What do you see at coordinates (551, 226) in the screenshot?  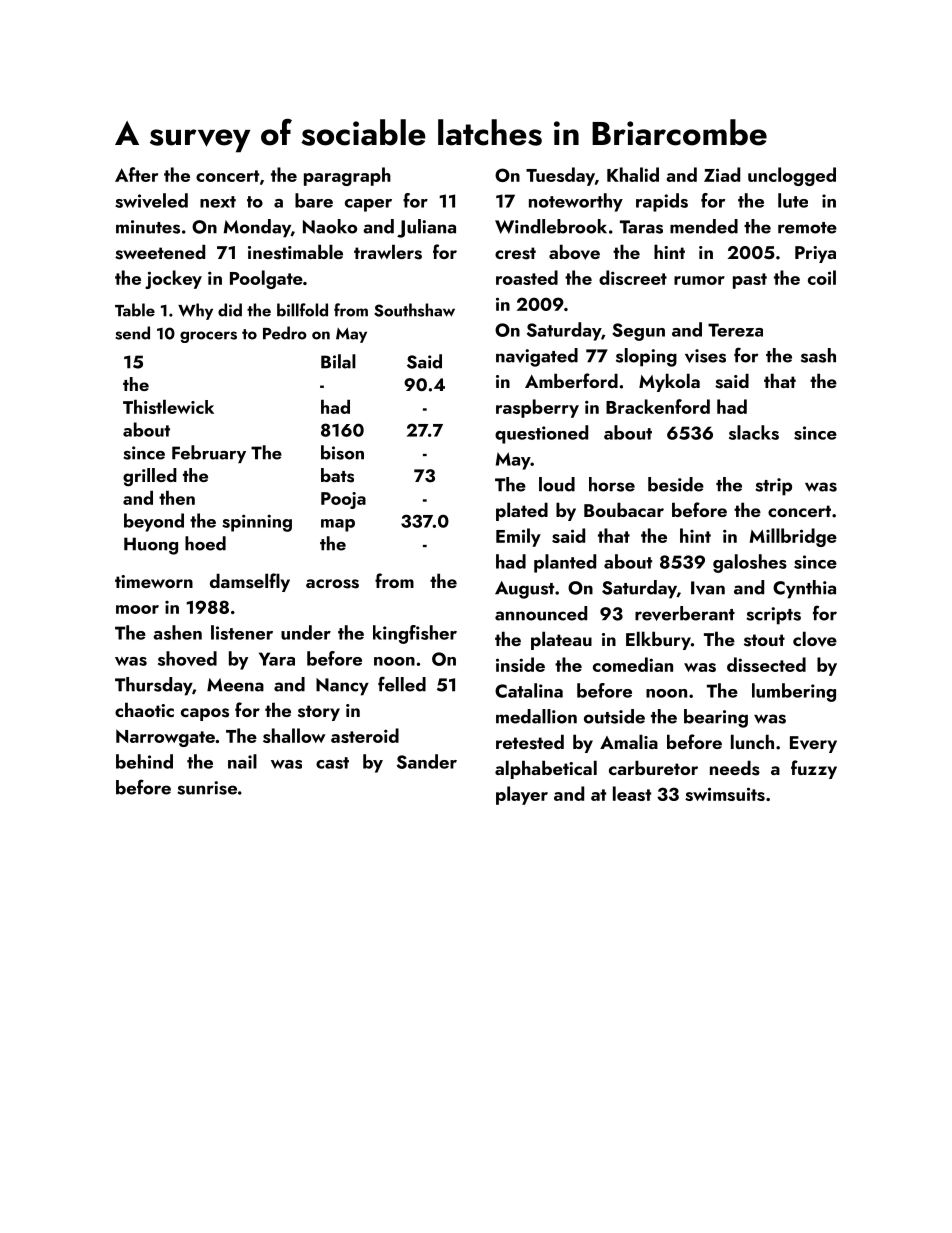 I see `Windlebrook` at bounding box center [551, 226].
